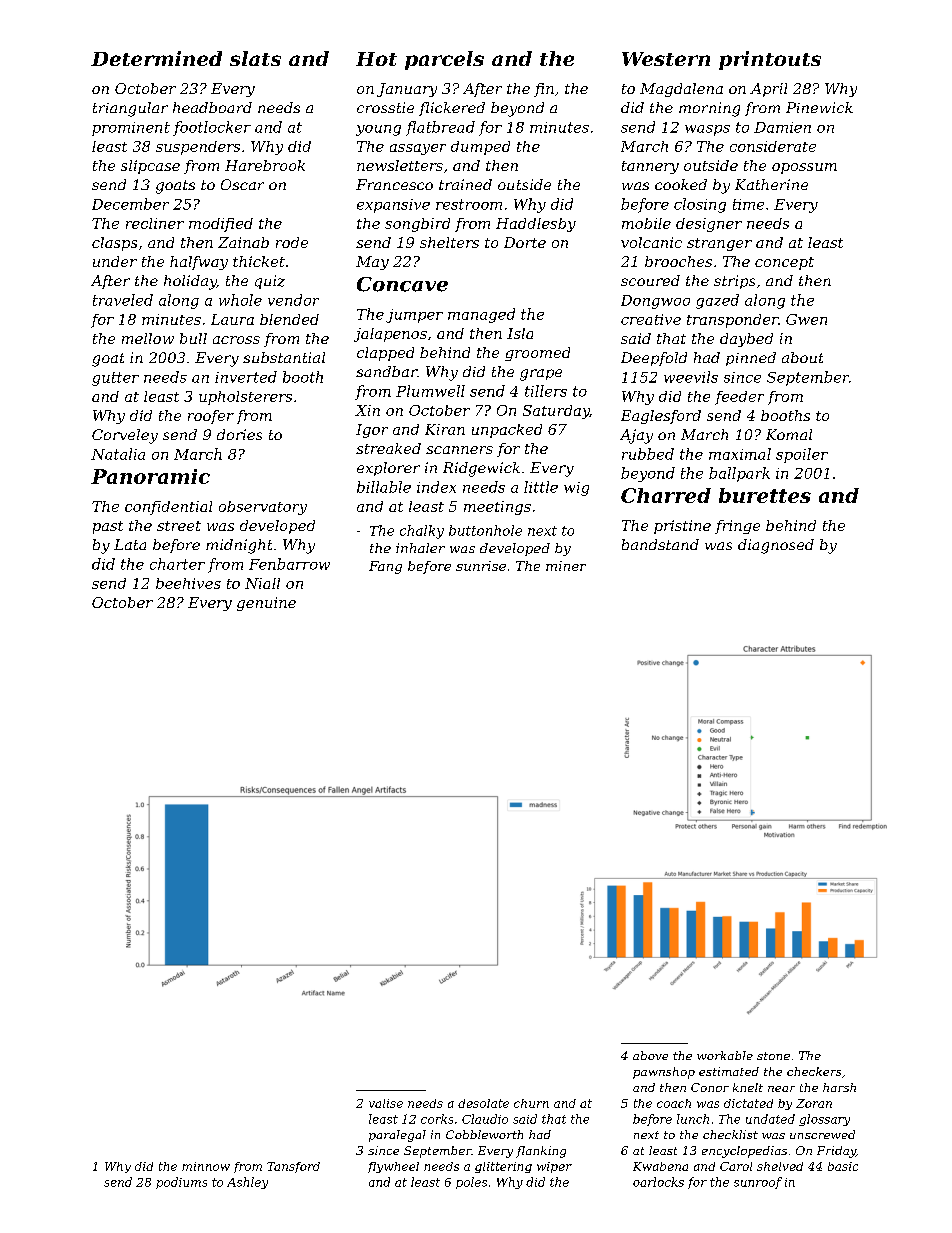 Image resolution: width=952 pixels, height=1233 pixels. What do you see at coordinates (650, 167) in the screenshot?
I see `tannery` at bounding box center [650, 167].
